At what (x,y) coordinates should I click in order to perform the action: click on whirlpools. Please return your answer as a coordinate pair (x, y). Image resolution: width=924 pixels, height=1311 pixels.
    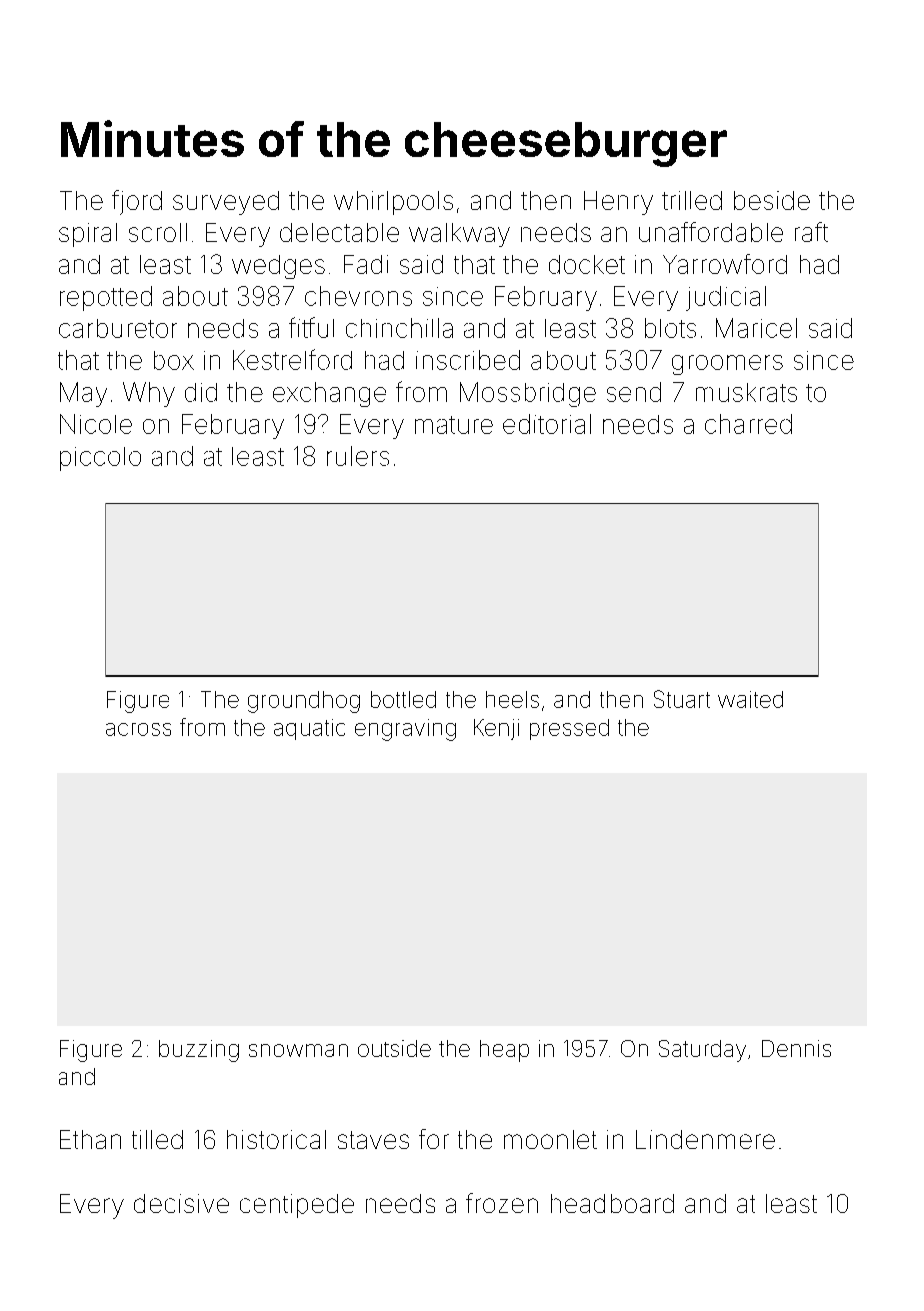
    Looking at the image, I should click on (393, 203).
